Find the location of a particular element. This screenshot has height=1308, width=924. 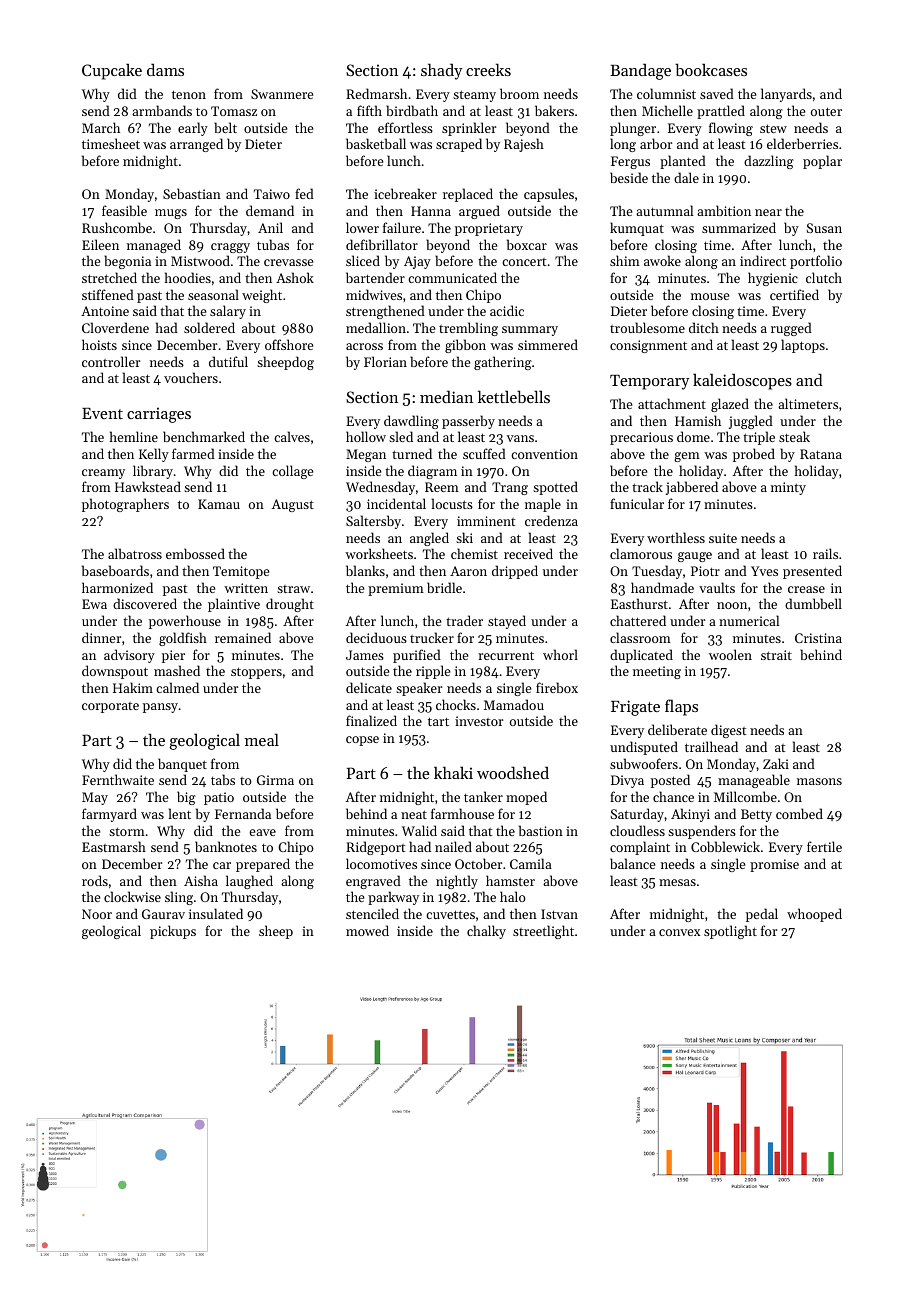

spotlight is located at coordinates (730, 932).
